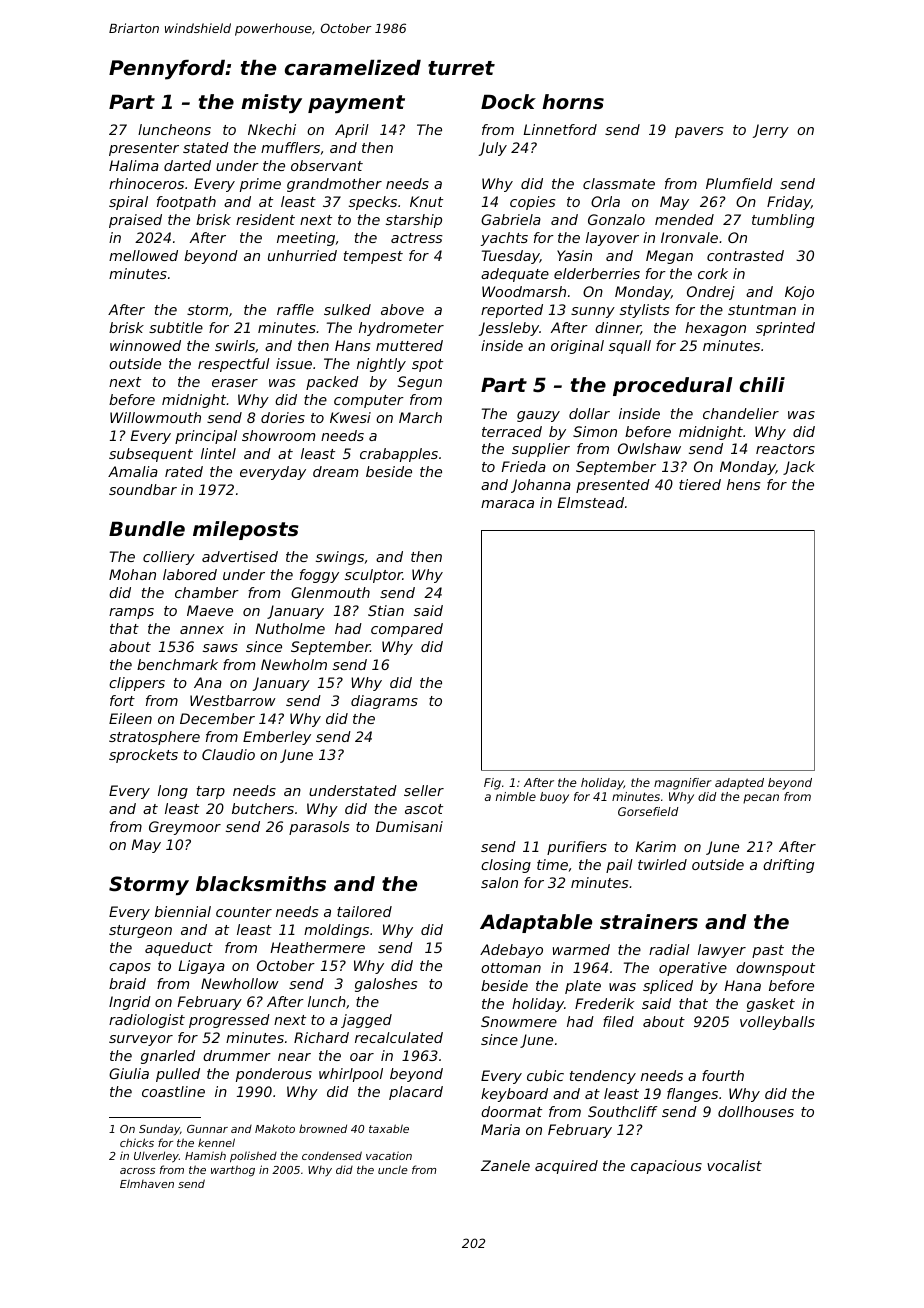  Describe the element at coordinates (734, 1165) in the page. I see `vocalist` at that location.
